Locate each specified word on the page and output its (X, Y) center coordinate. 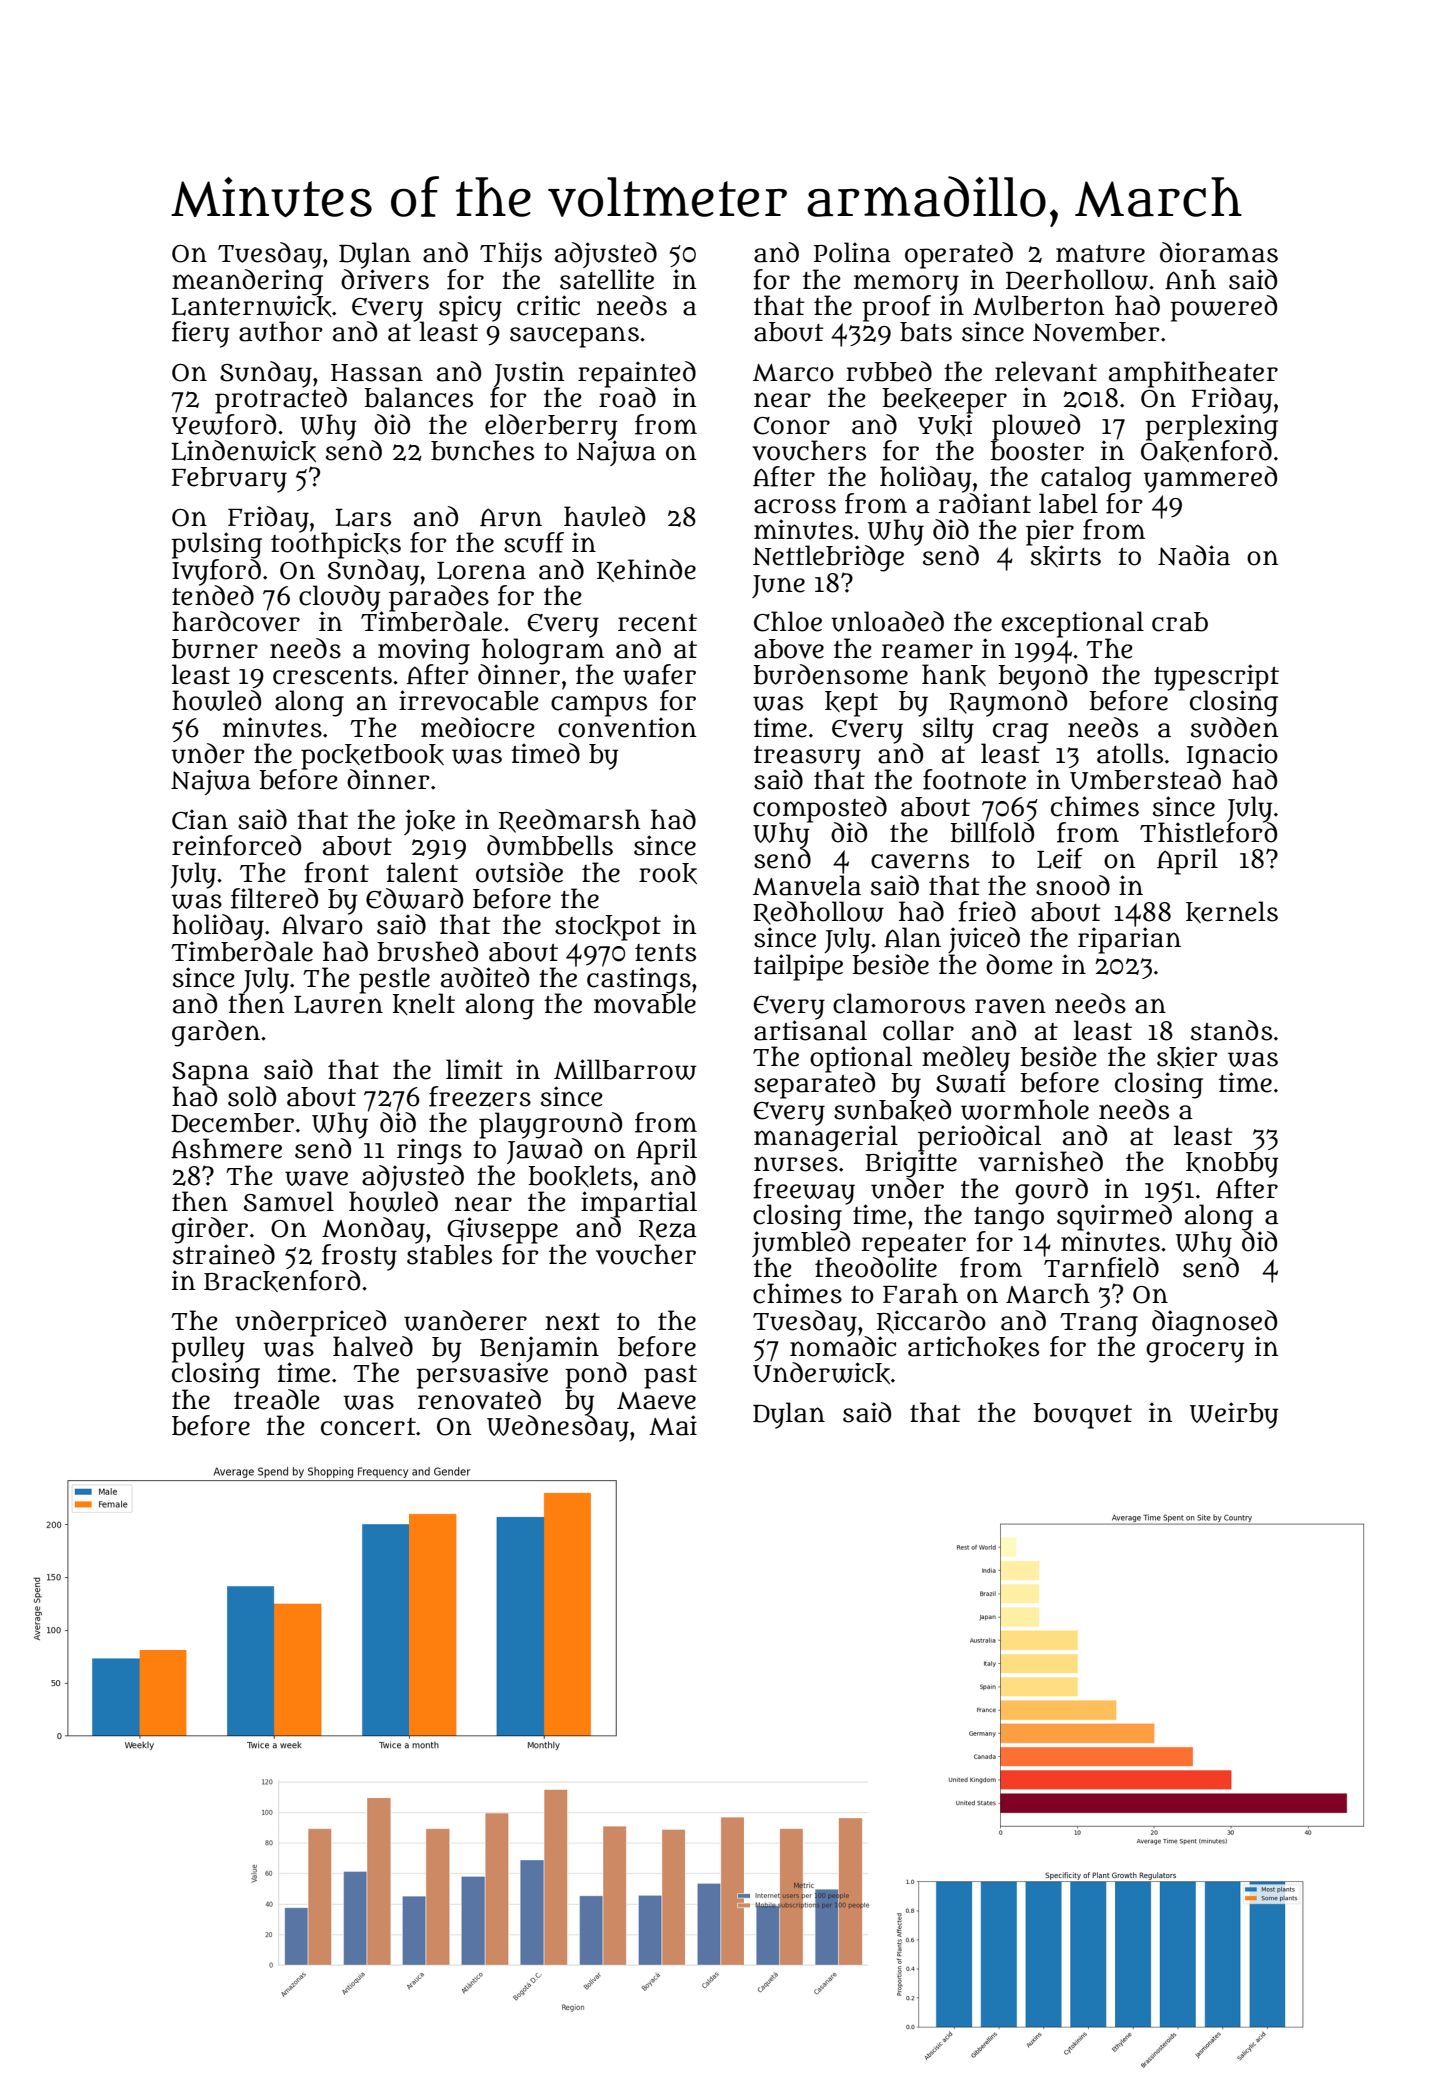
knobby (1232, 1165)
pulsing (216, 545)
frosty (359, 1257)
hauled (604, 516)
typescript (1216, 677)
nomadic (843, 1346)
